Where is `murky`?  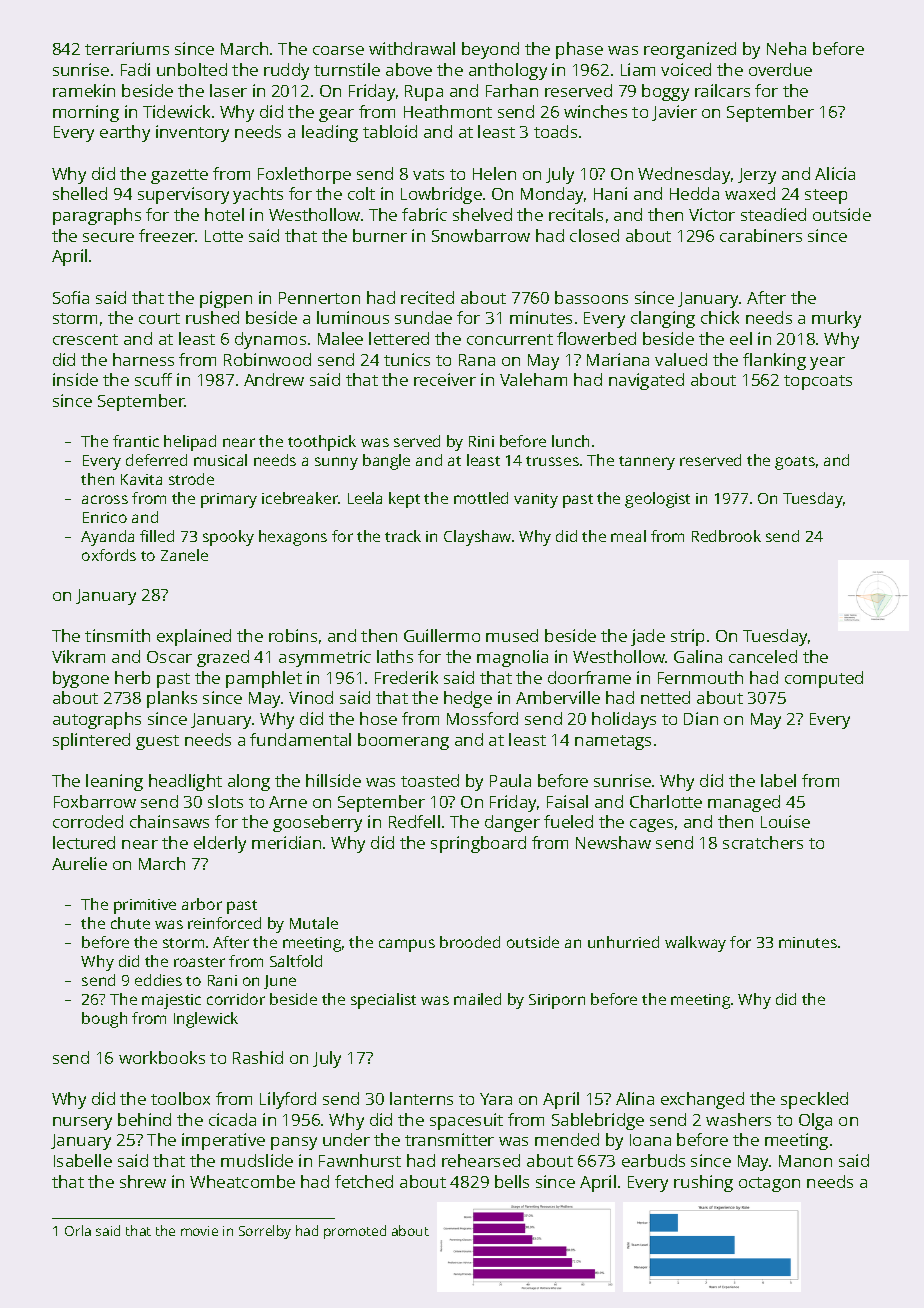
murky is located at coordinates (836, 319).
